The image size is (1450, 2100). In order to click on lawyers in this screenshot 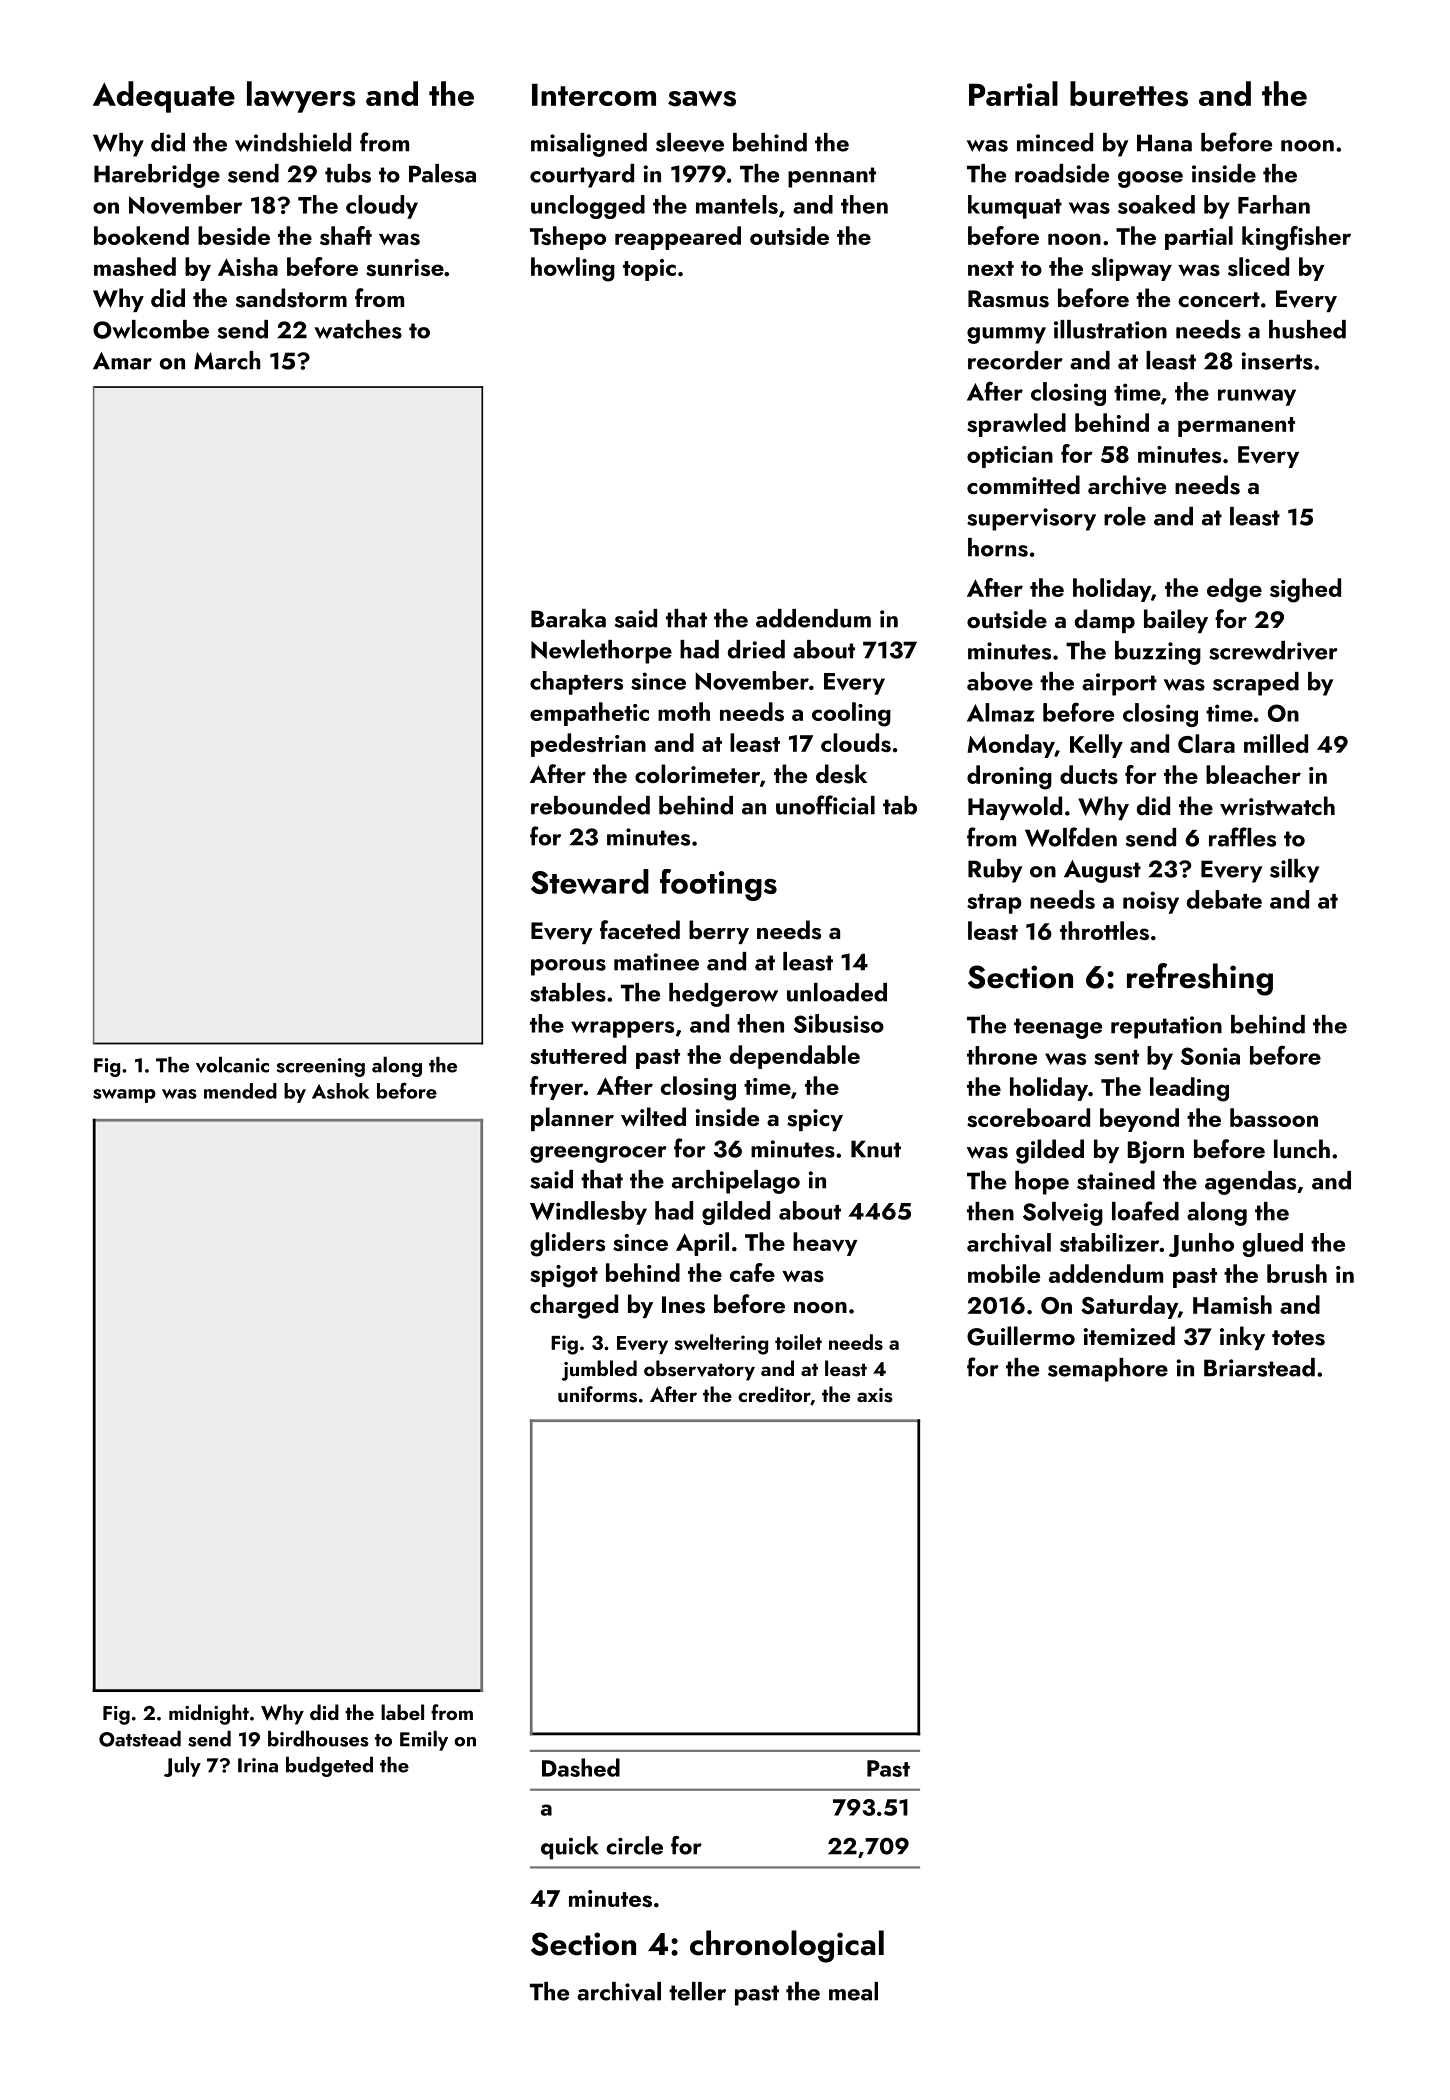, I will do `click(301, 97)`.
